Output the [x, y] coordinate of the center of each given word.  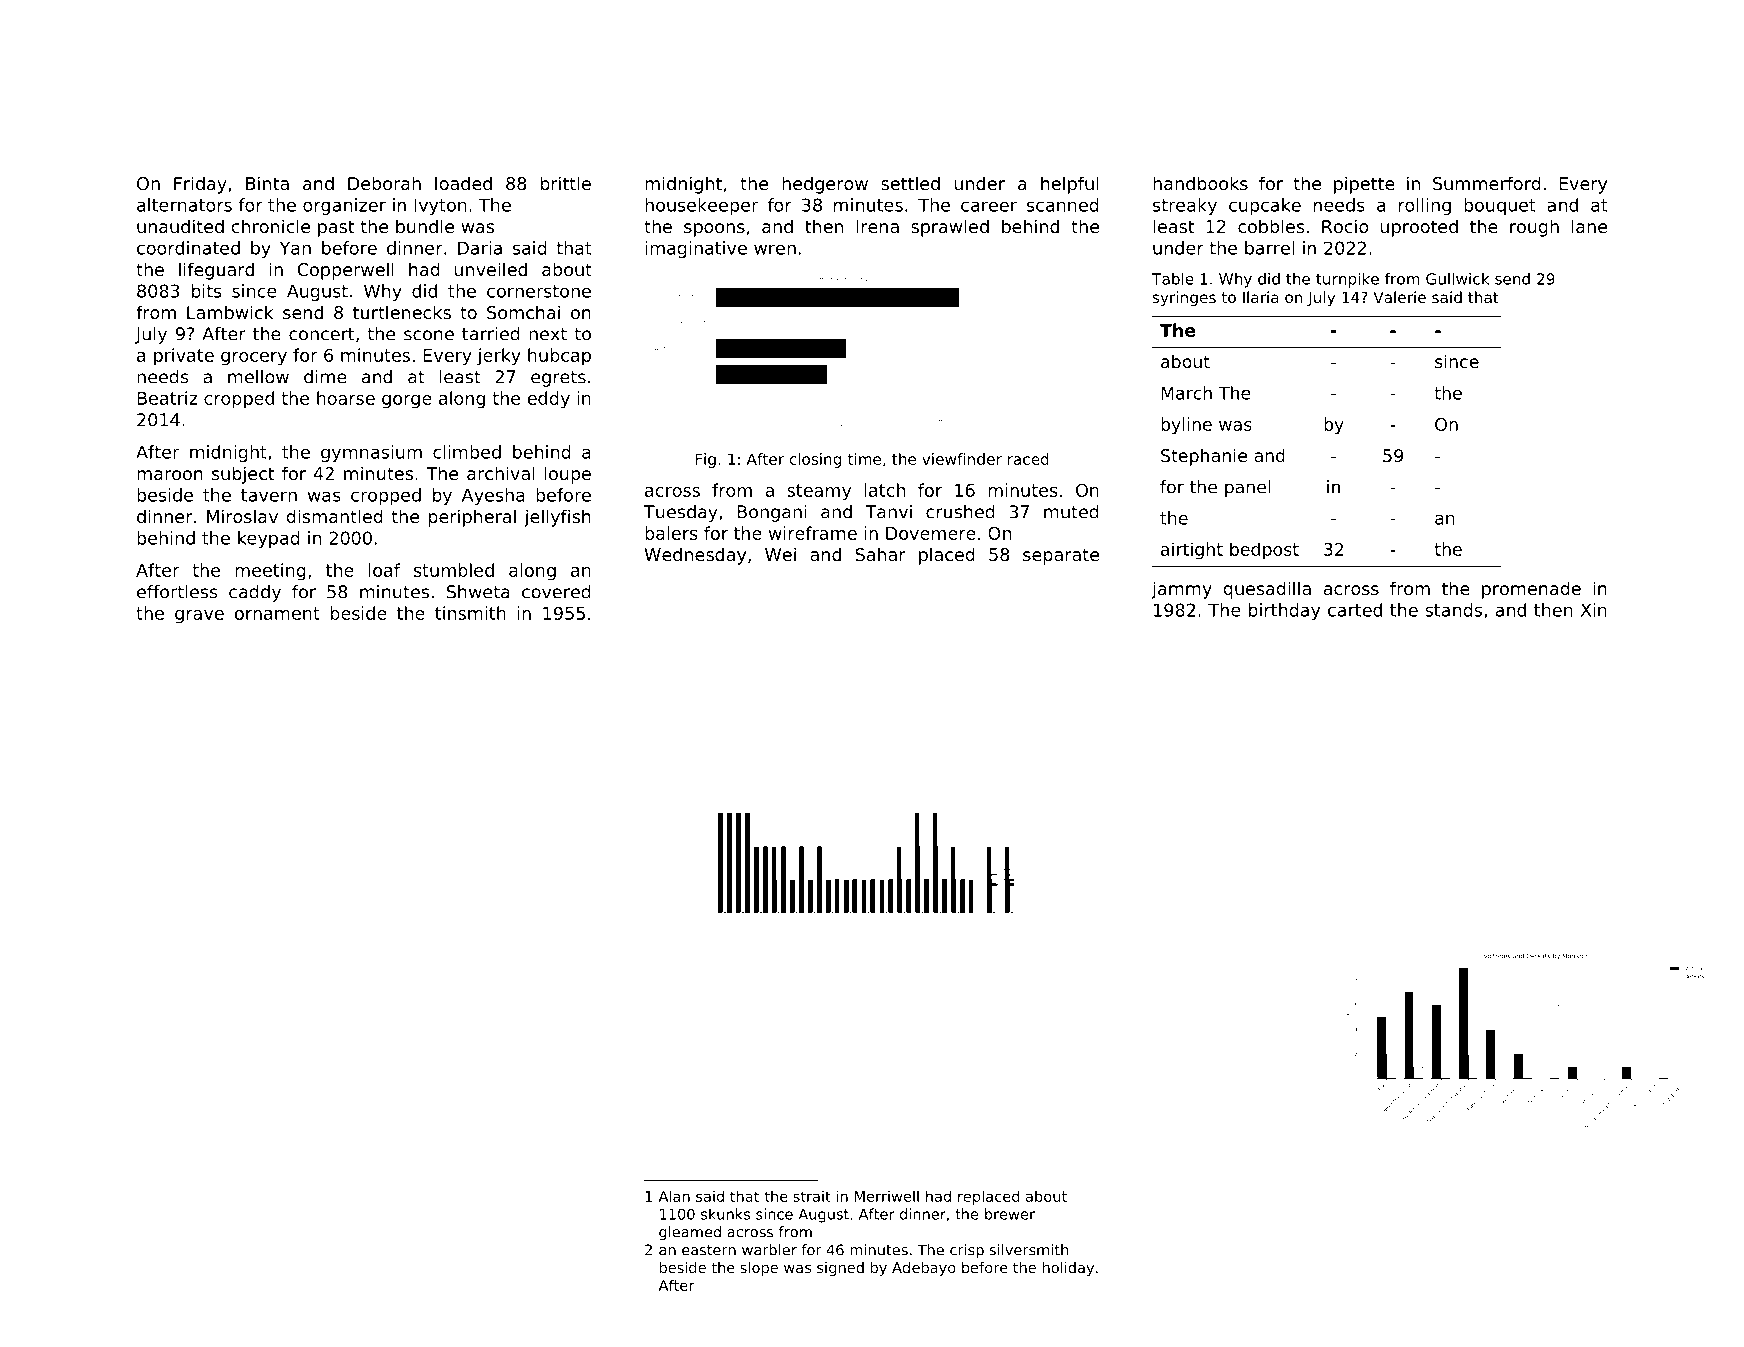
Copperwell [346, 271]
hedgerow [825, 185]
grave [199, 617]
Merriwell [887, 1196]
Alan [674, 1196]
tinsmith [470, 613]
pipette [1364, 185]
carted [1355, 610]
